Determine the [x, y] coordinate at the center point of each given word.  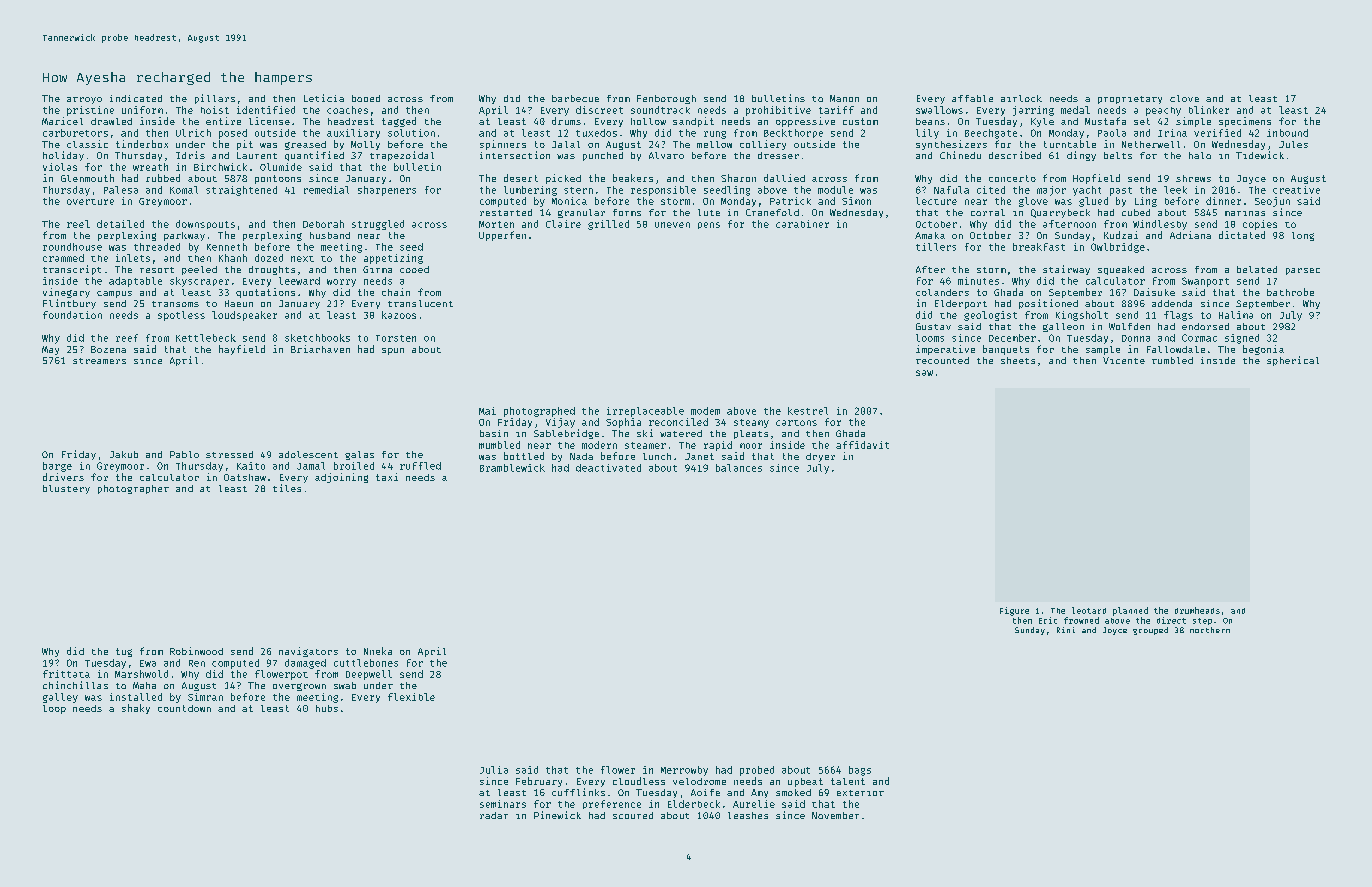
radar [494, 815]
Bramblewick [512, 468]
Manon [844, 98]
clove [1184, 98]
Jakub [124, 454]
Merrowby [684, 771]
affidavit [862, 445]
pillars [215, 99]
